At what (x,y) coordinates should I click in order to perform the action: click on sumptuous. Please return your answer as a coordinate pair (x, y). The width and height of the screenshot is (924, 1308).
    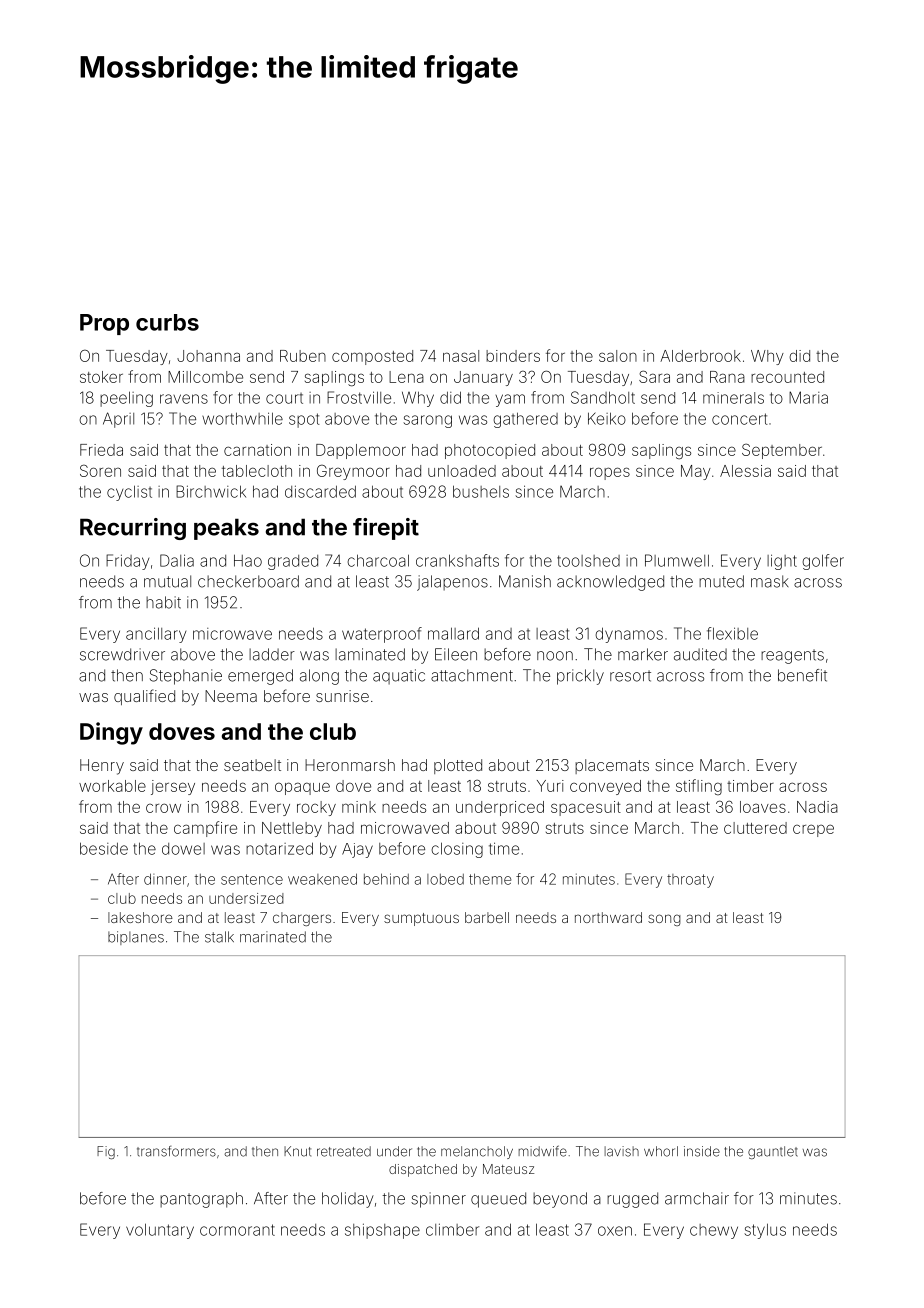
    Looking at the image, I should click on (421, 919).
